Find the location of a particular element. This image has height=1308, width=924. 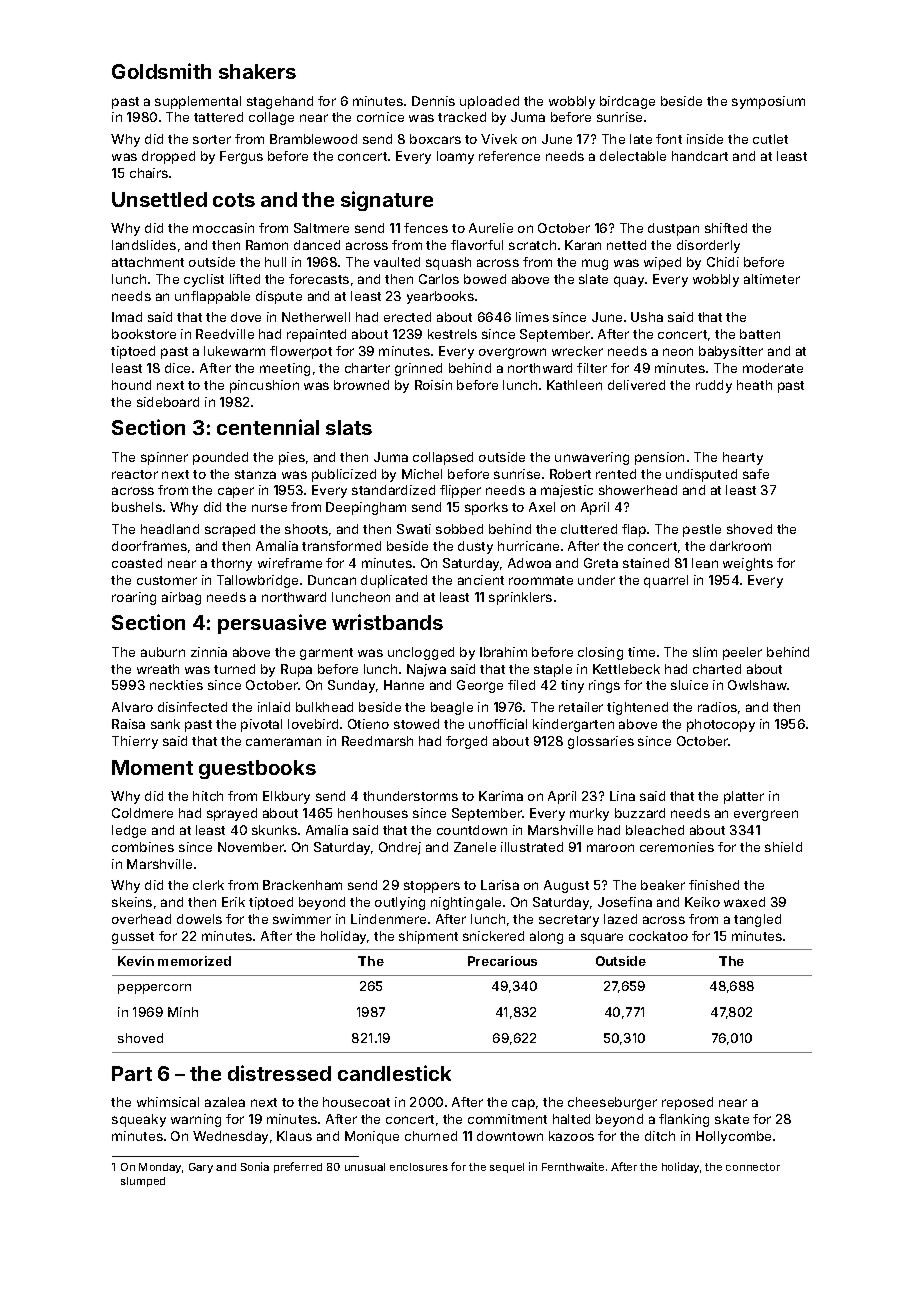

preferred is located at coordinates (298, 1167).
